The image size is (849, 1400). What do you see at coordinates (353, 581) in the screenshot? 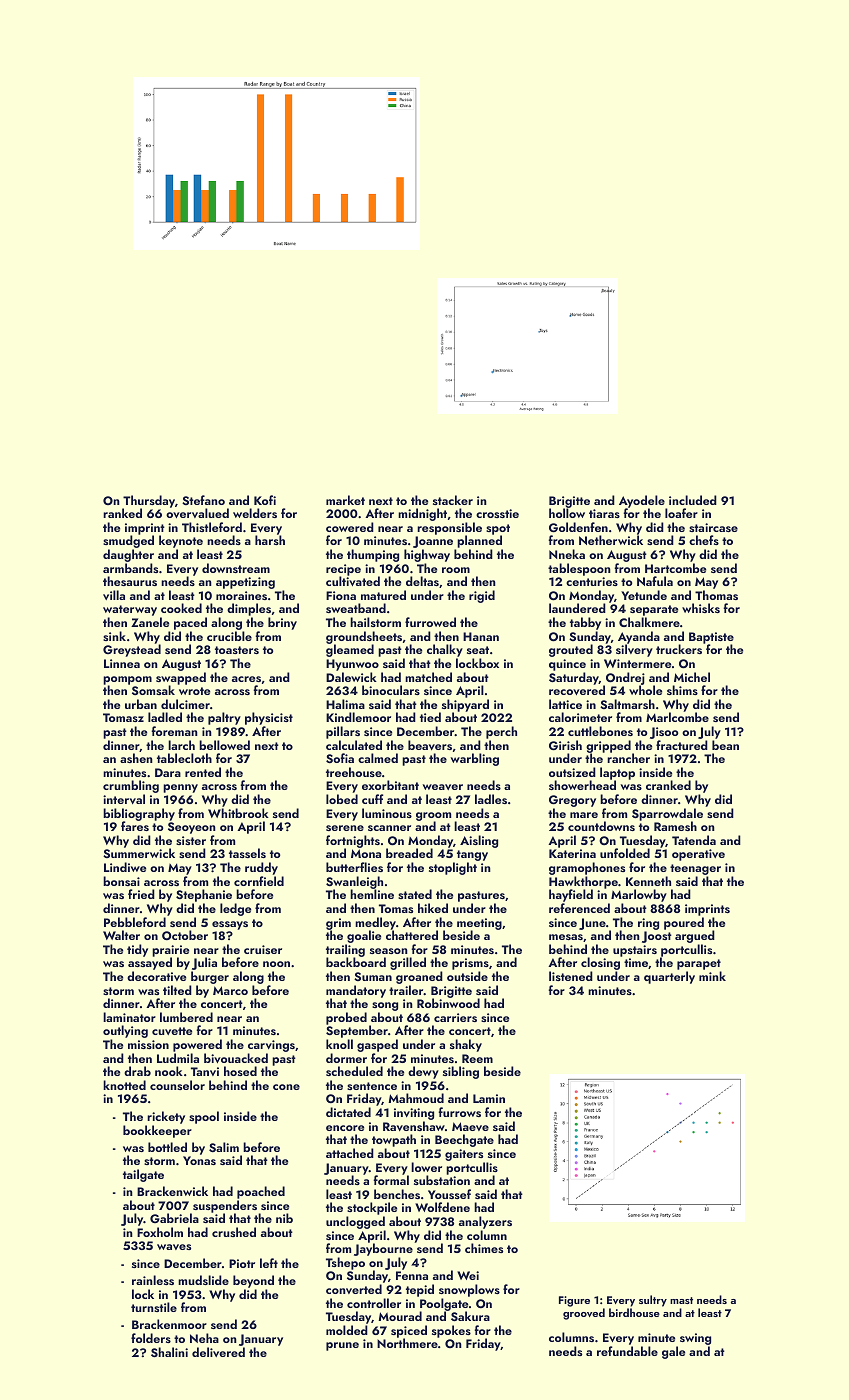
I see `cultivated` at bounding box center [353, 581].
